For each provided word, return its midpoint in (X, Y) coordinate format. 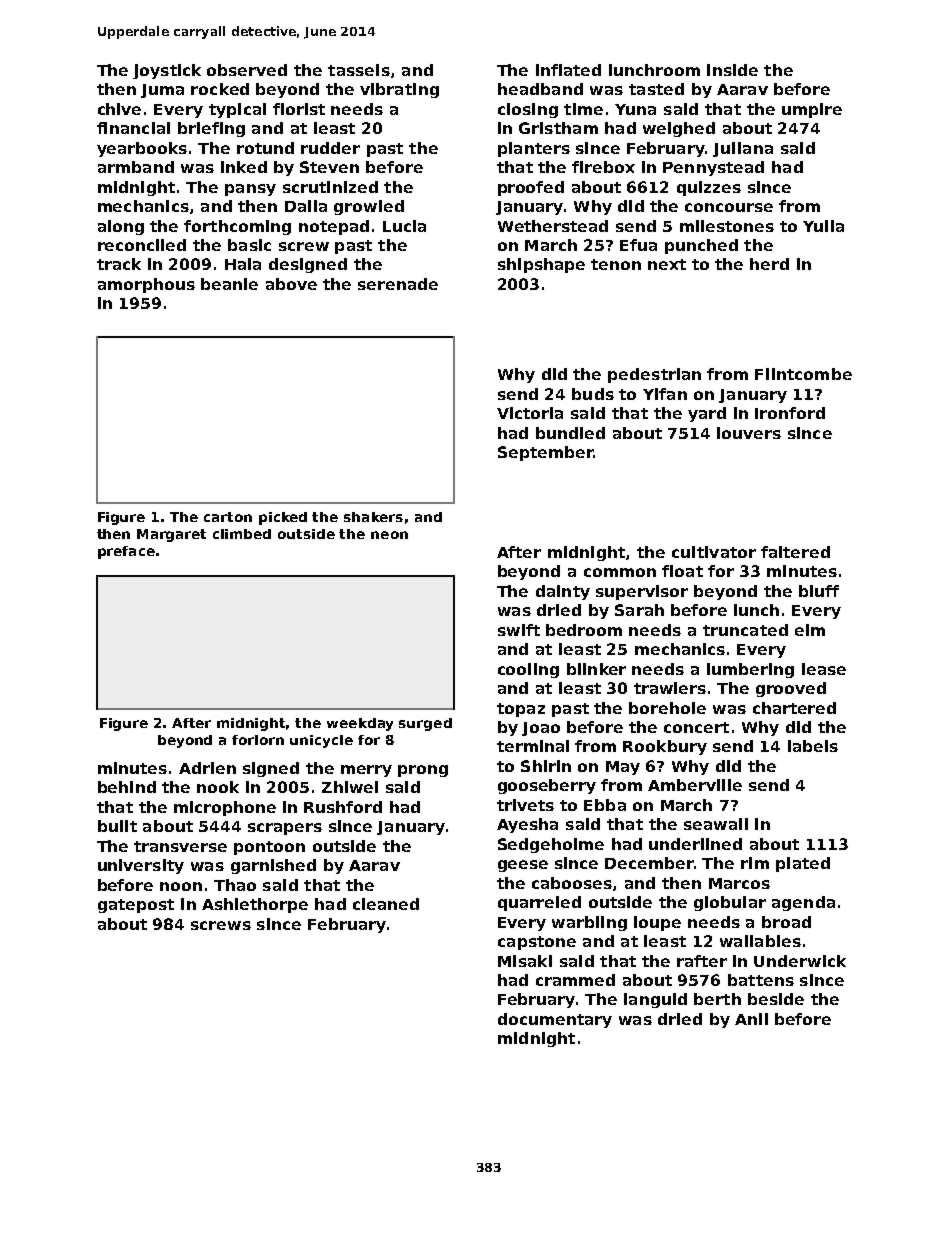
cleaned (386, 904)
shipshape (541, 265)
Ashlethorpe (255, 905)
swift (519, 630)
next (667, 264)
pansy (250, 190)
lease (824, 669)
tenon (616, 264)
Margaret (171, 535)
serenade (398, 284)
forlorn (258, 740)
